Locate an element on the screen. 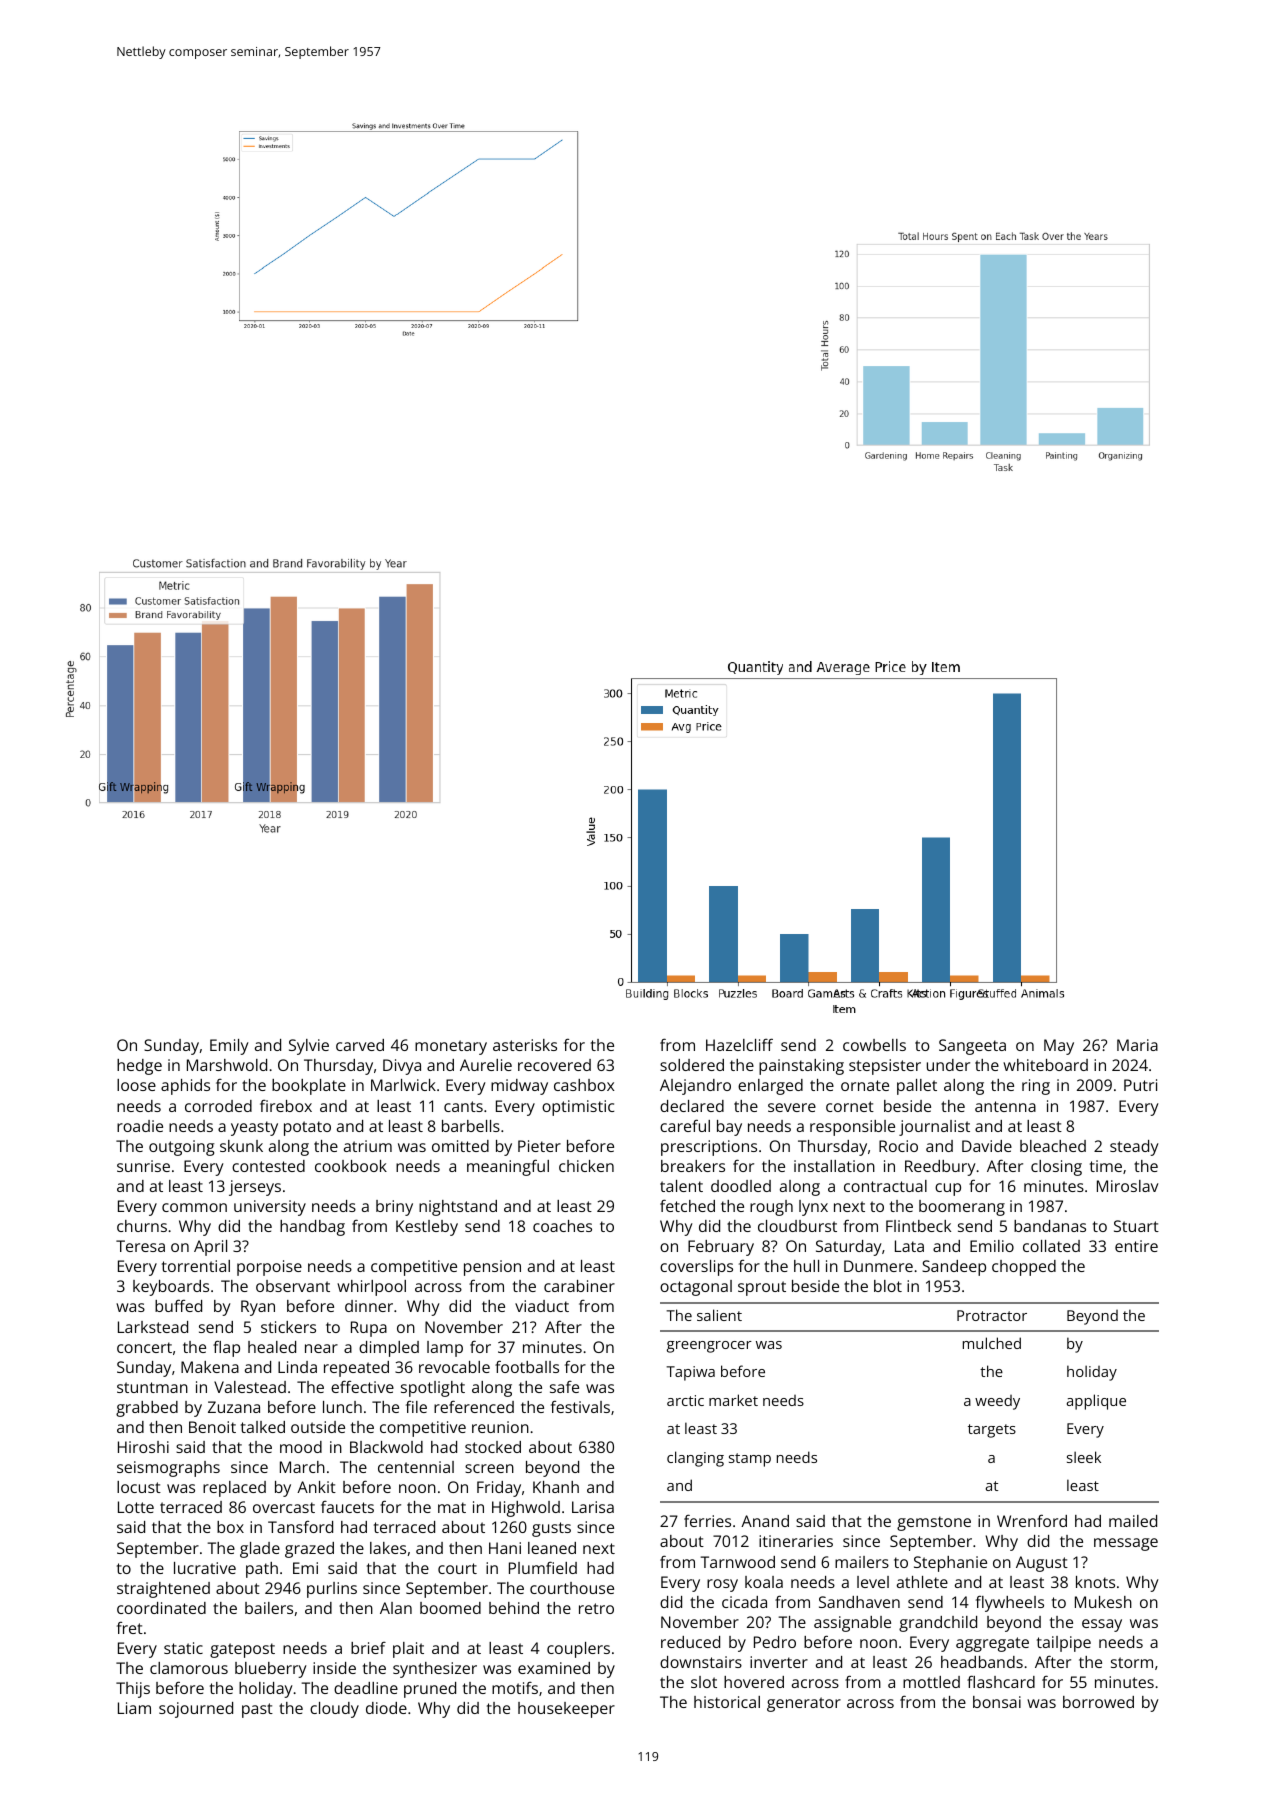  soldered is located at coordinates (692, 1065).
